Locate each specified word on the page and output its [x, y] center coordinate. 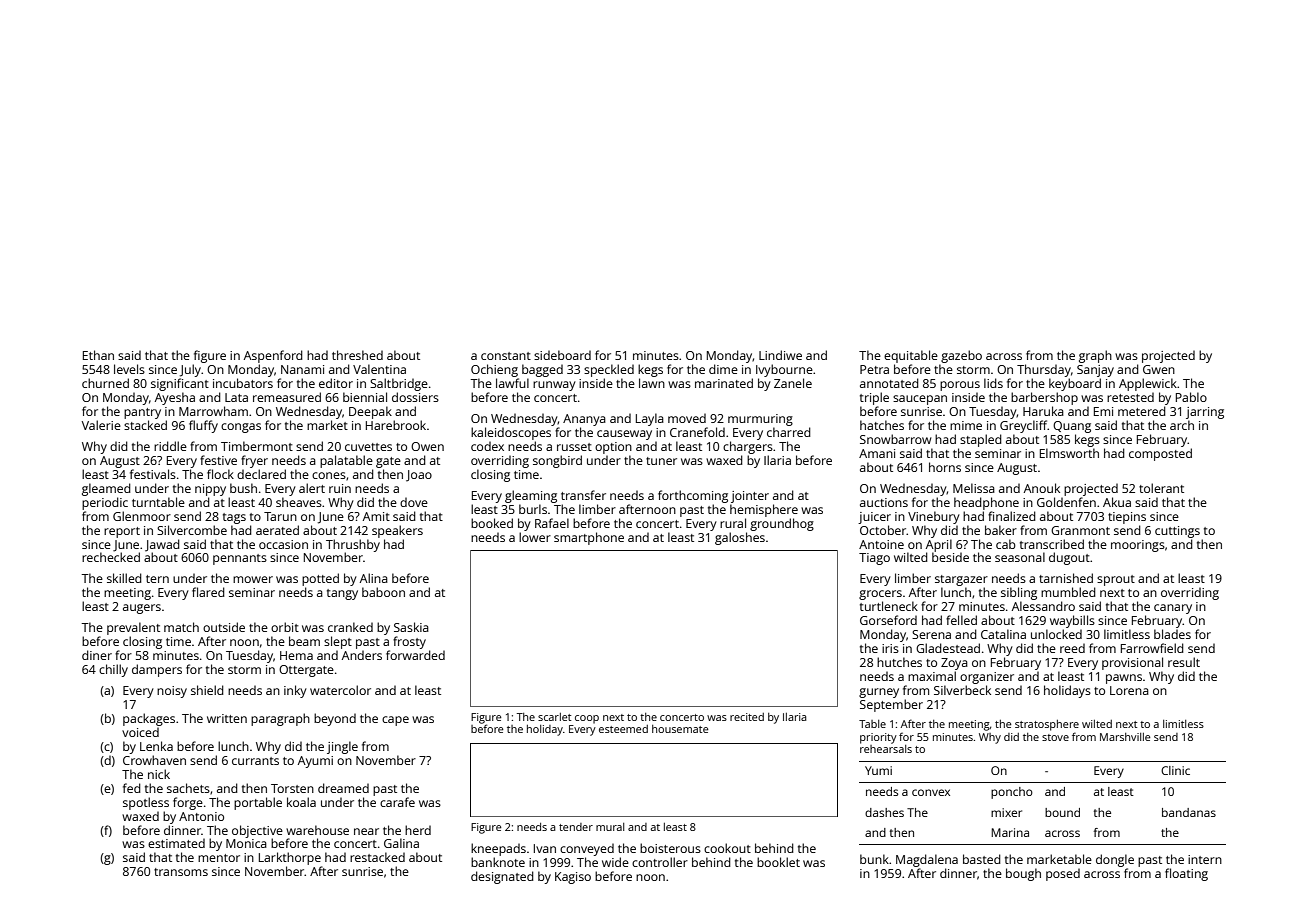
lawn [652, 383]
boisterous [670, 848]
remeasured [287, 397]
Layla [650, 419]
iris [890, 648]
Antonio [201, 816]
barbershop [1044, 398]
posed [1063, 874]
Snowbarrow [895, 439]
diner [97, 655]
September [891, 705]
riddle [170, 446]
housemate [680, 729]
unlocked [1056, 634]
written [227, 718]
